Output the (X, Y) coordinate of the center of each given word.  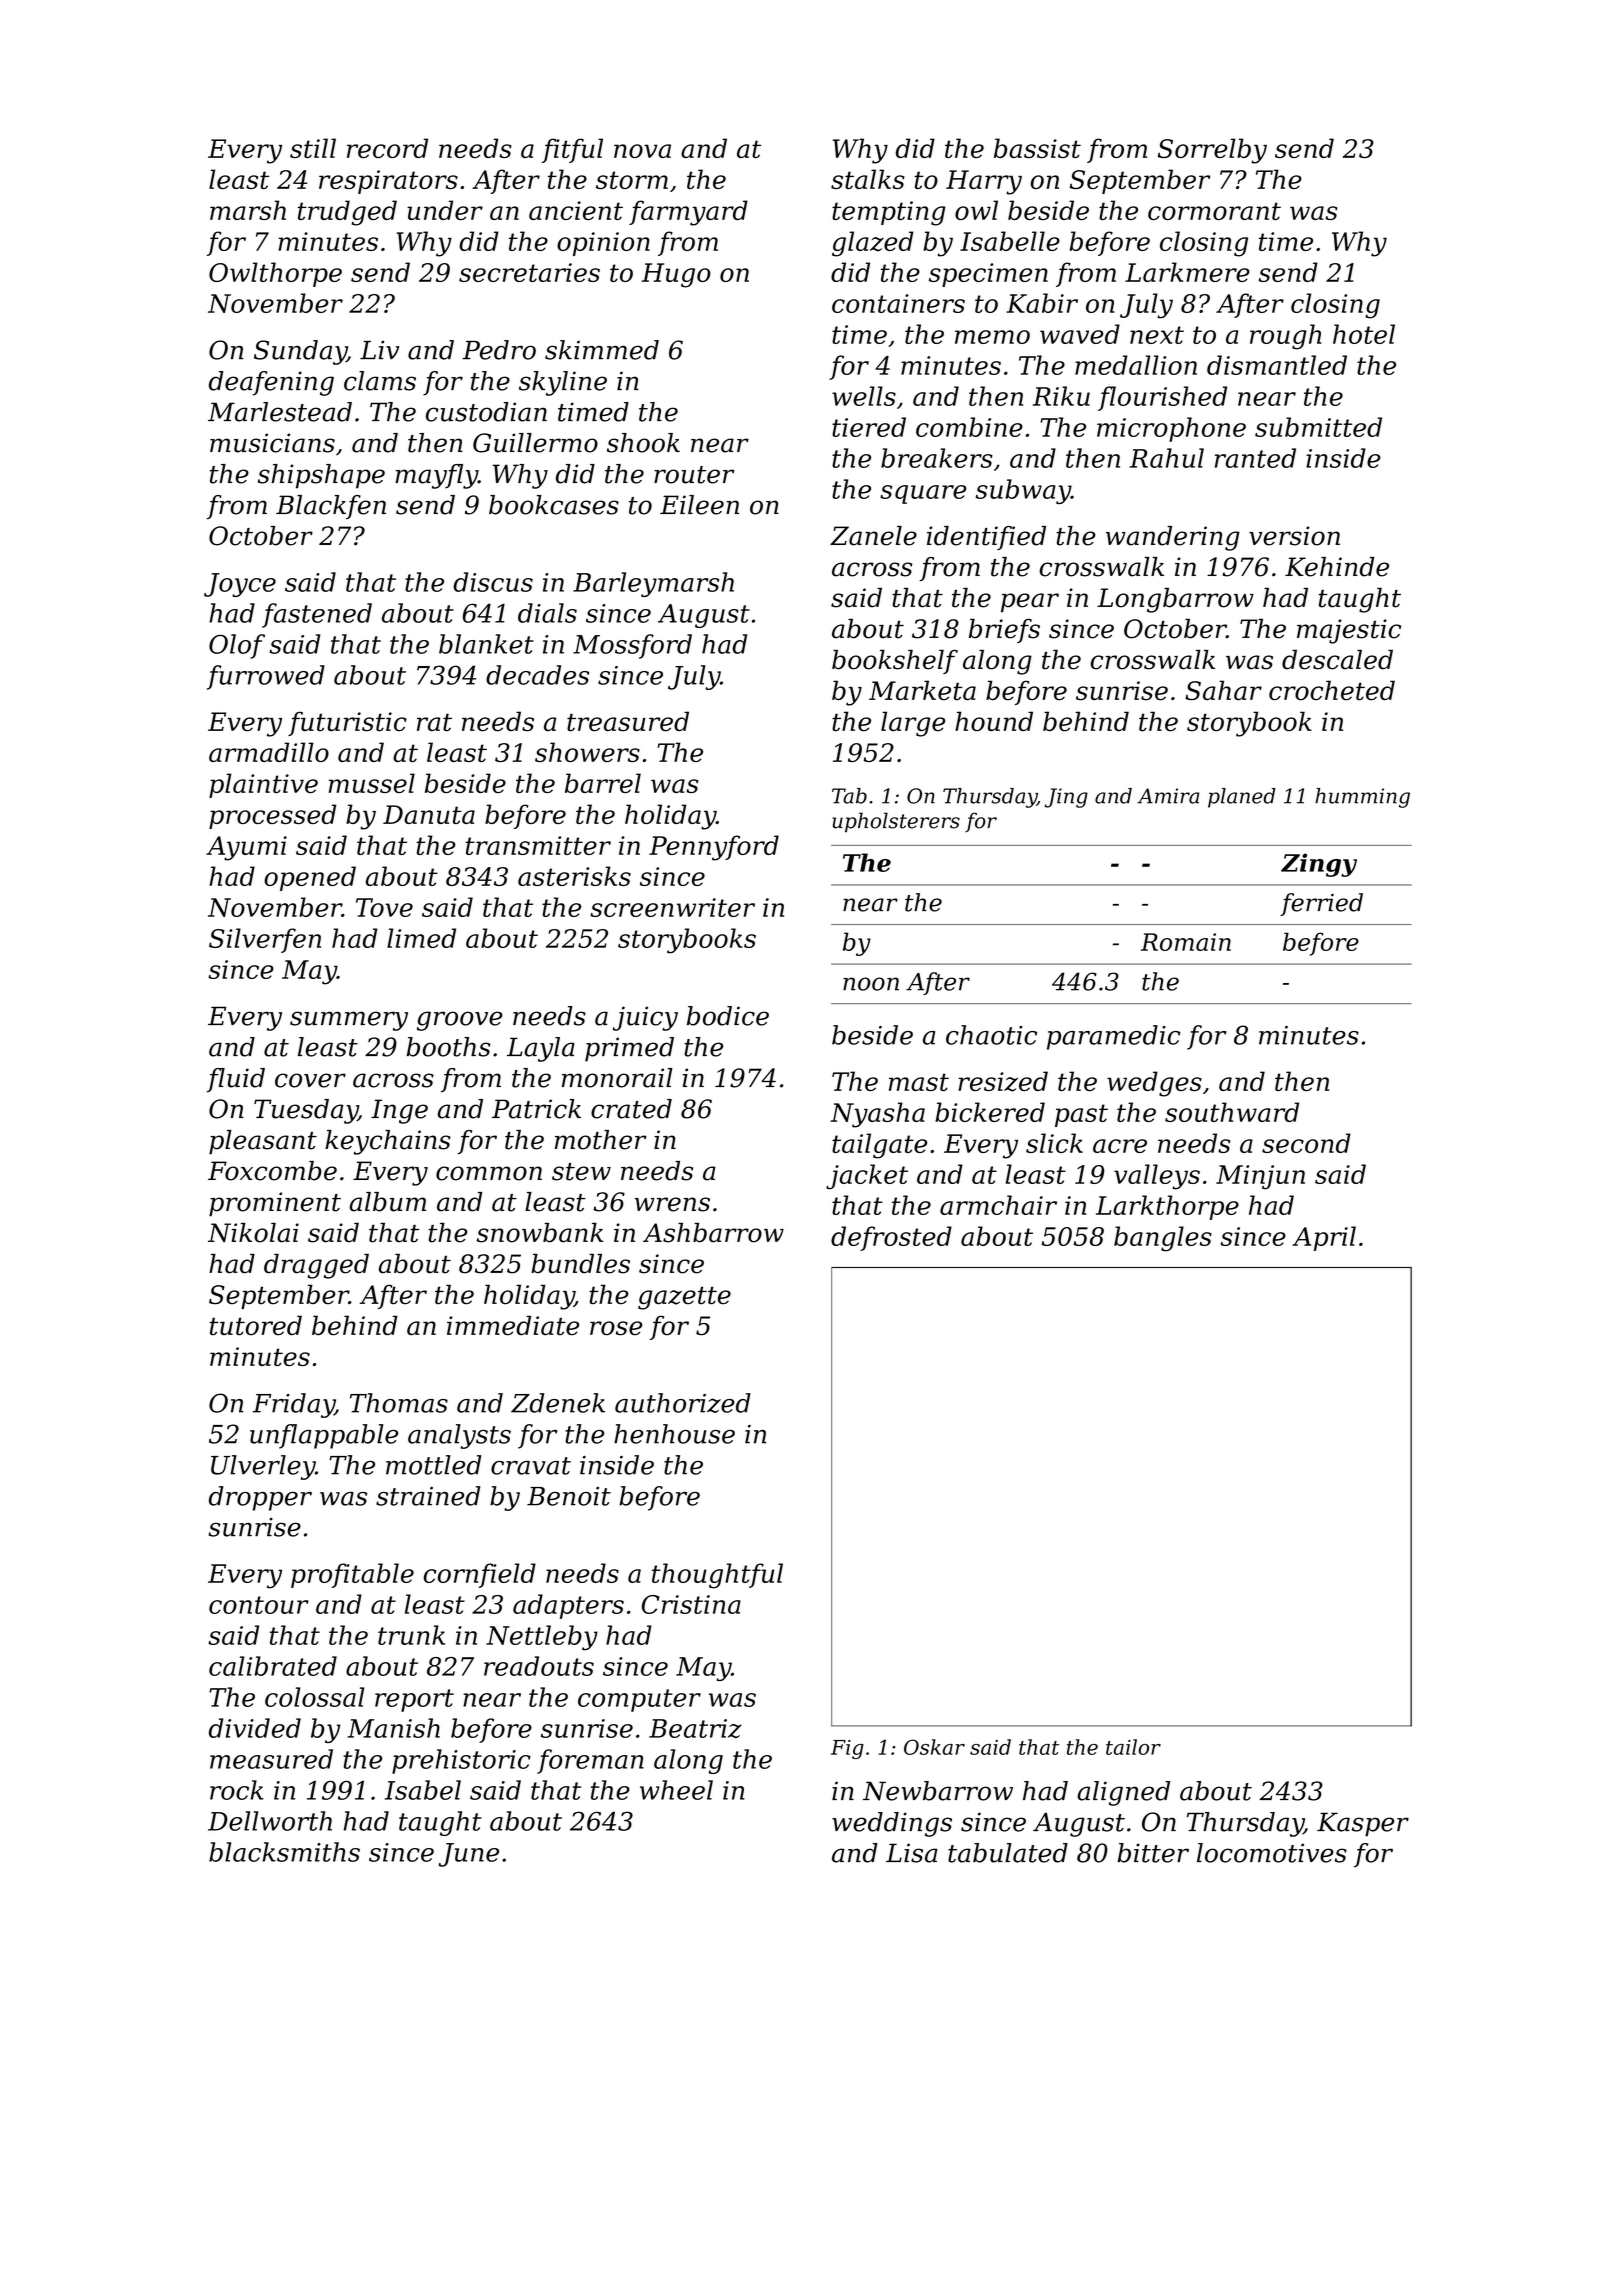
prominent (275, 1204)
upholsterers (896, 822)
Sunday (300, 352)
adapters (568, 1606)
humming (1362, 798)
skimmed (602, 350)
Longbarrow (1175, 600)
